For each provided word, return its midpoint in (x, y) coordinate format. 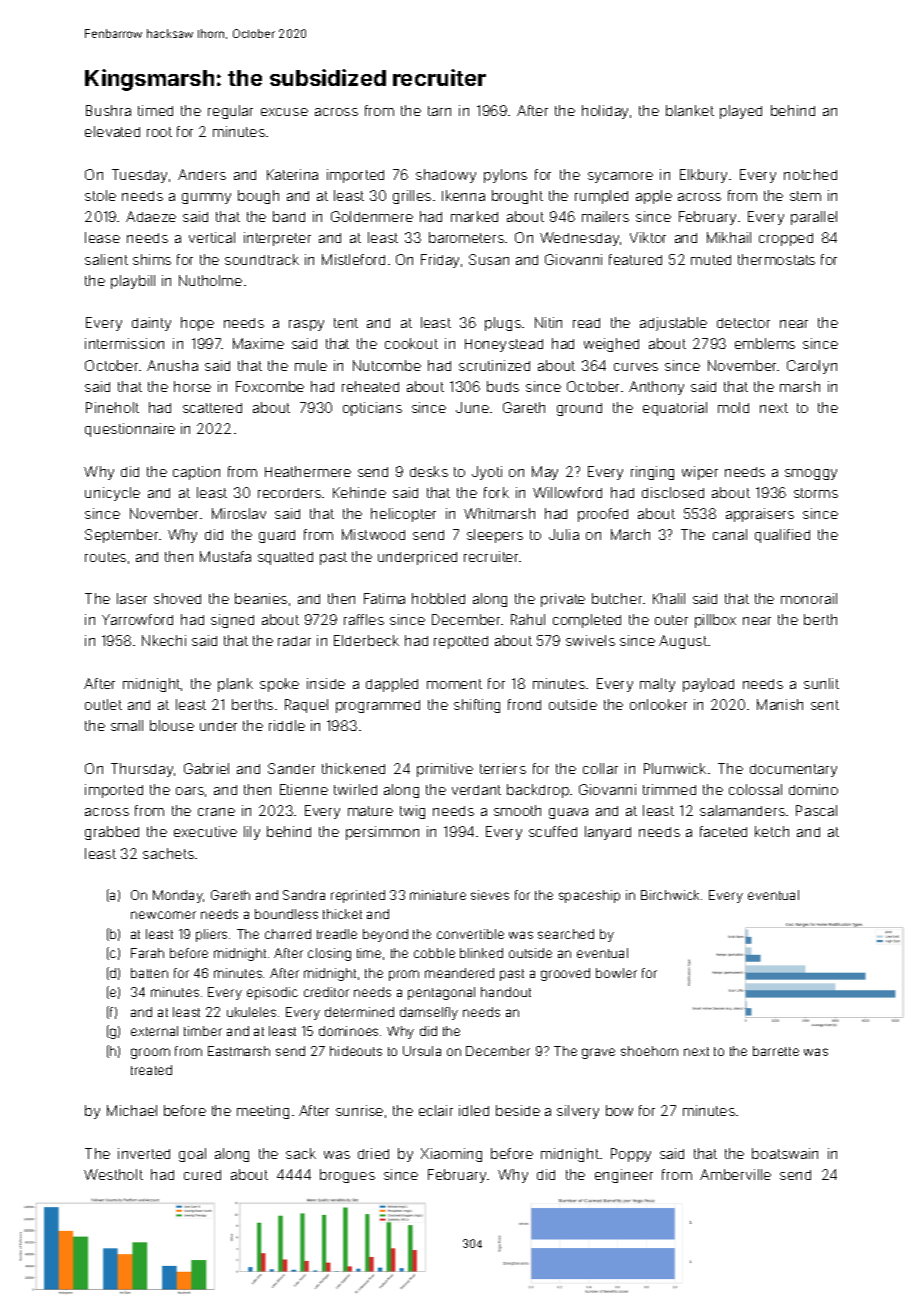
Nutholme (210, 280)
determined (359, 1012)
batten (149, 973)
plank (235, 685)
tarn (439, 111)
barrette (776, 1051)
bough (258, 197)
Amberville (735, 1174)
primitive (445, 770)
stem (805, 196)
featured (635, 259)
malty (657, 685)
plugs (503, 324)
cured (202, 1175)
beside (518, 1110)
